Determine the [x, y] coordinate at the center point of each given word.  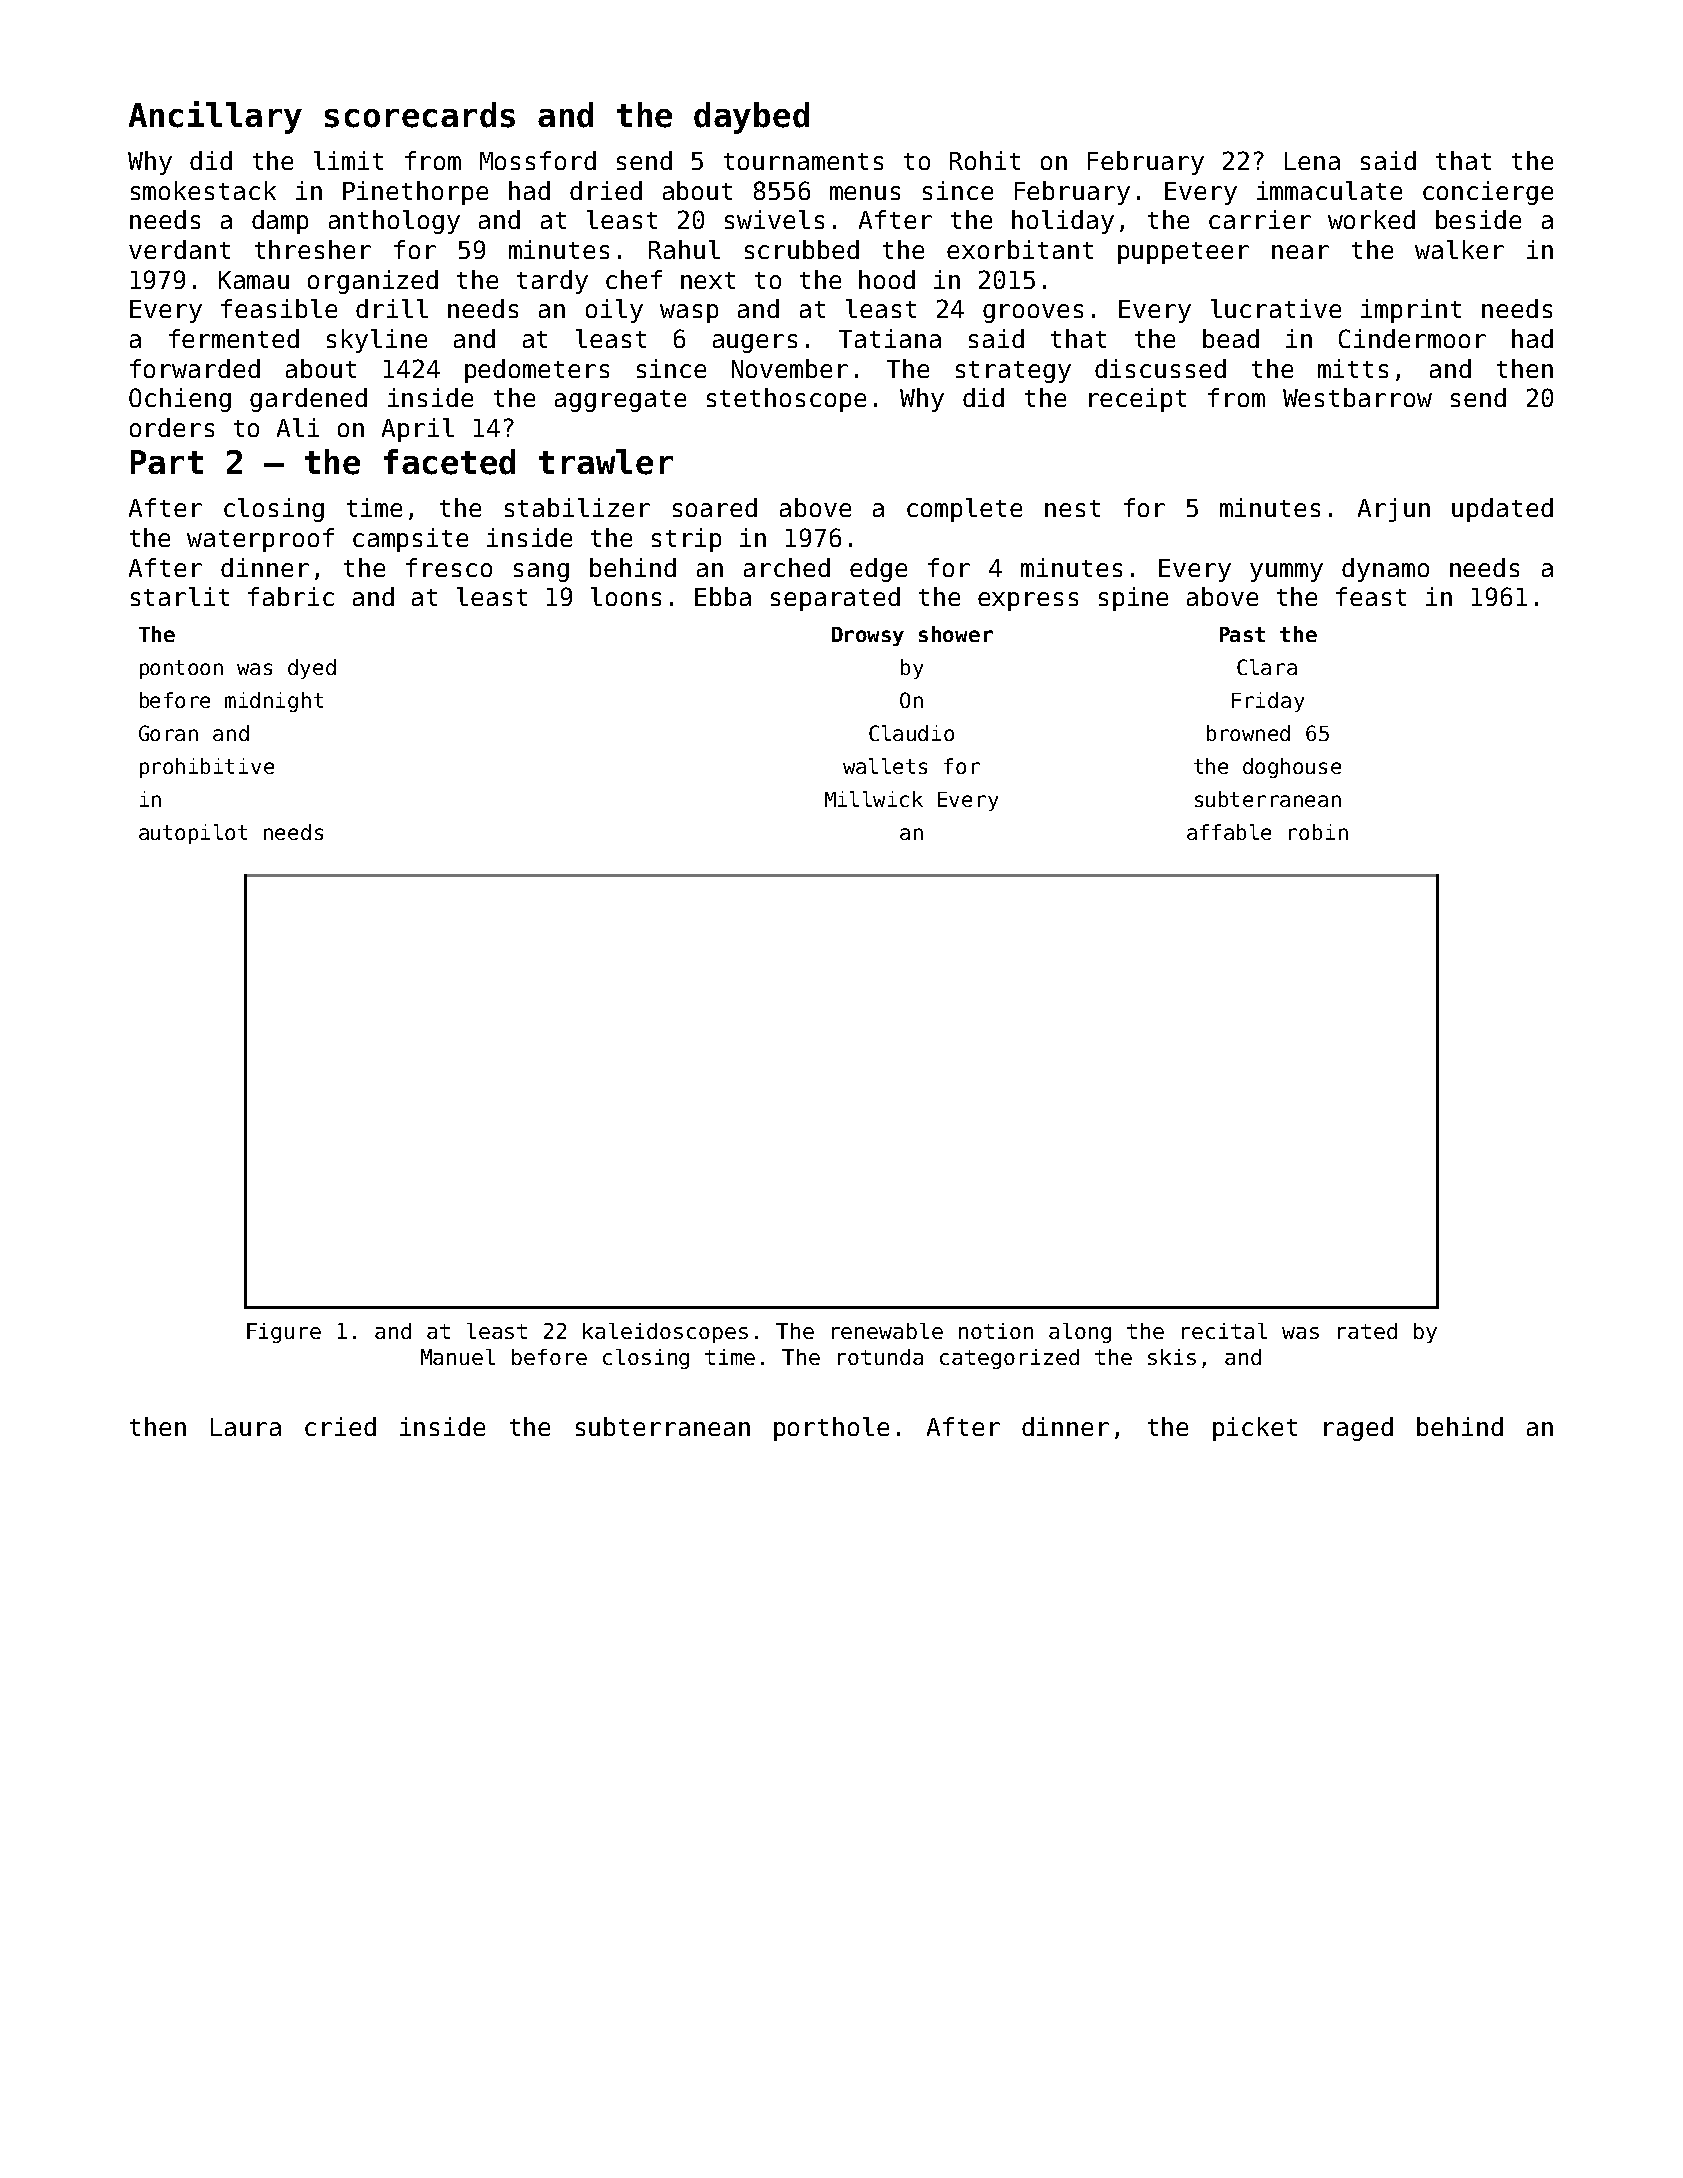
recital [1224, 1331]
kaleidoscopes [665, 1333]
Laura [246, 1427]
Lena [1312, 161]
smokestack [203, 190]
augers [755, 343]
